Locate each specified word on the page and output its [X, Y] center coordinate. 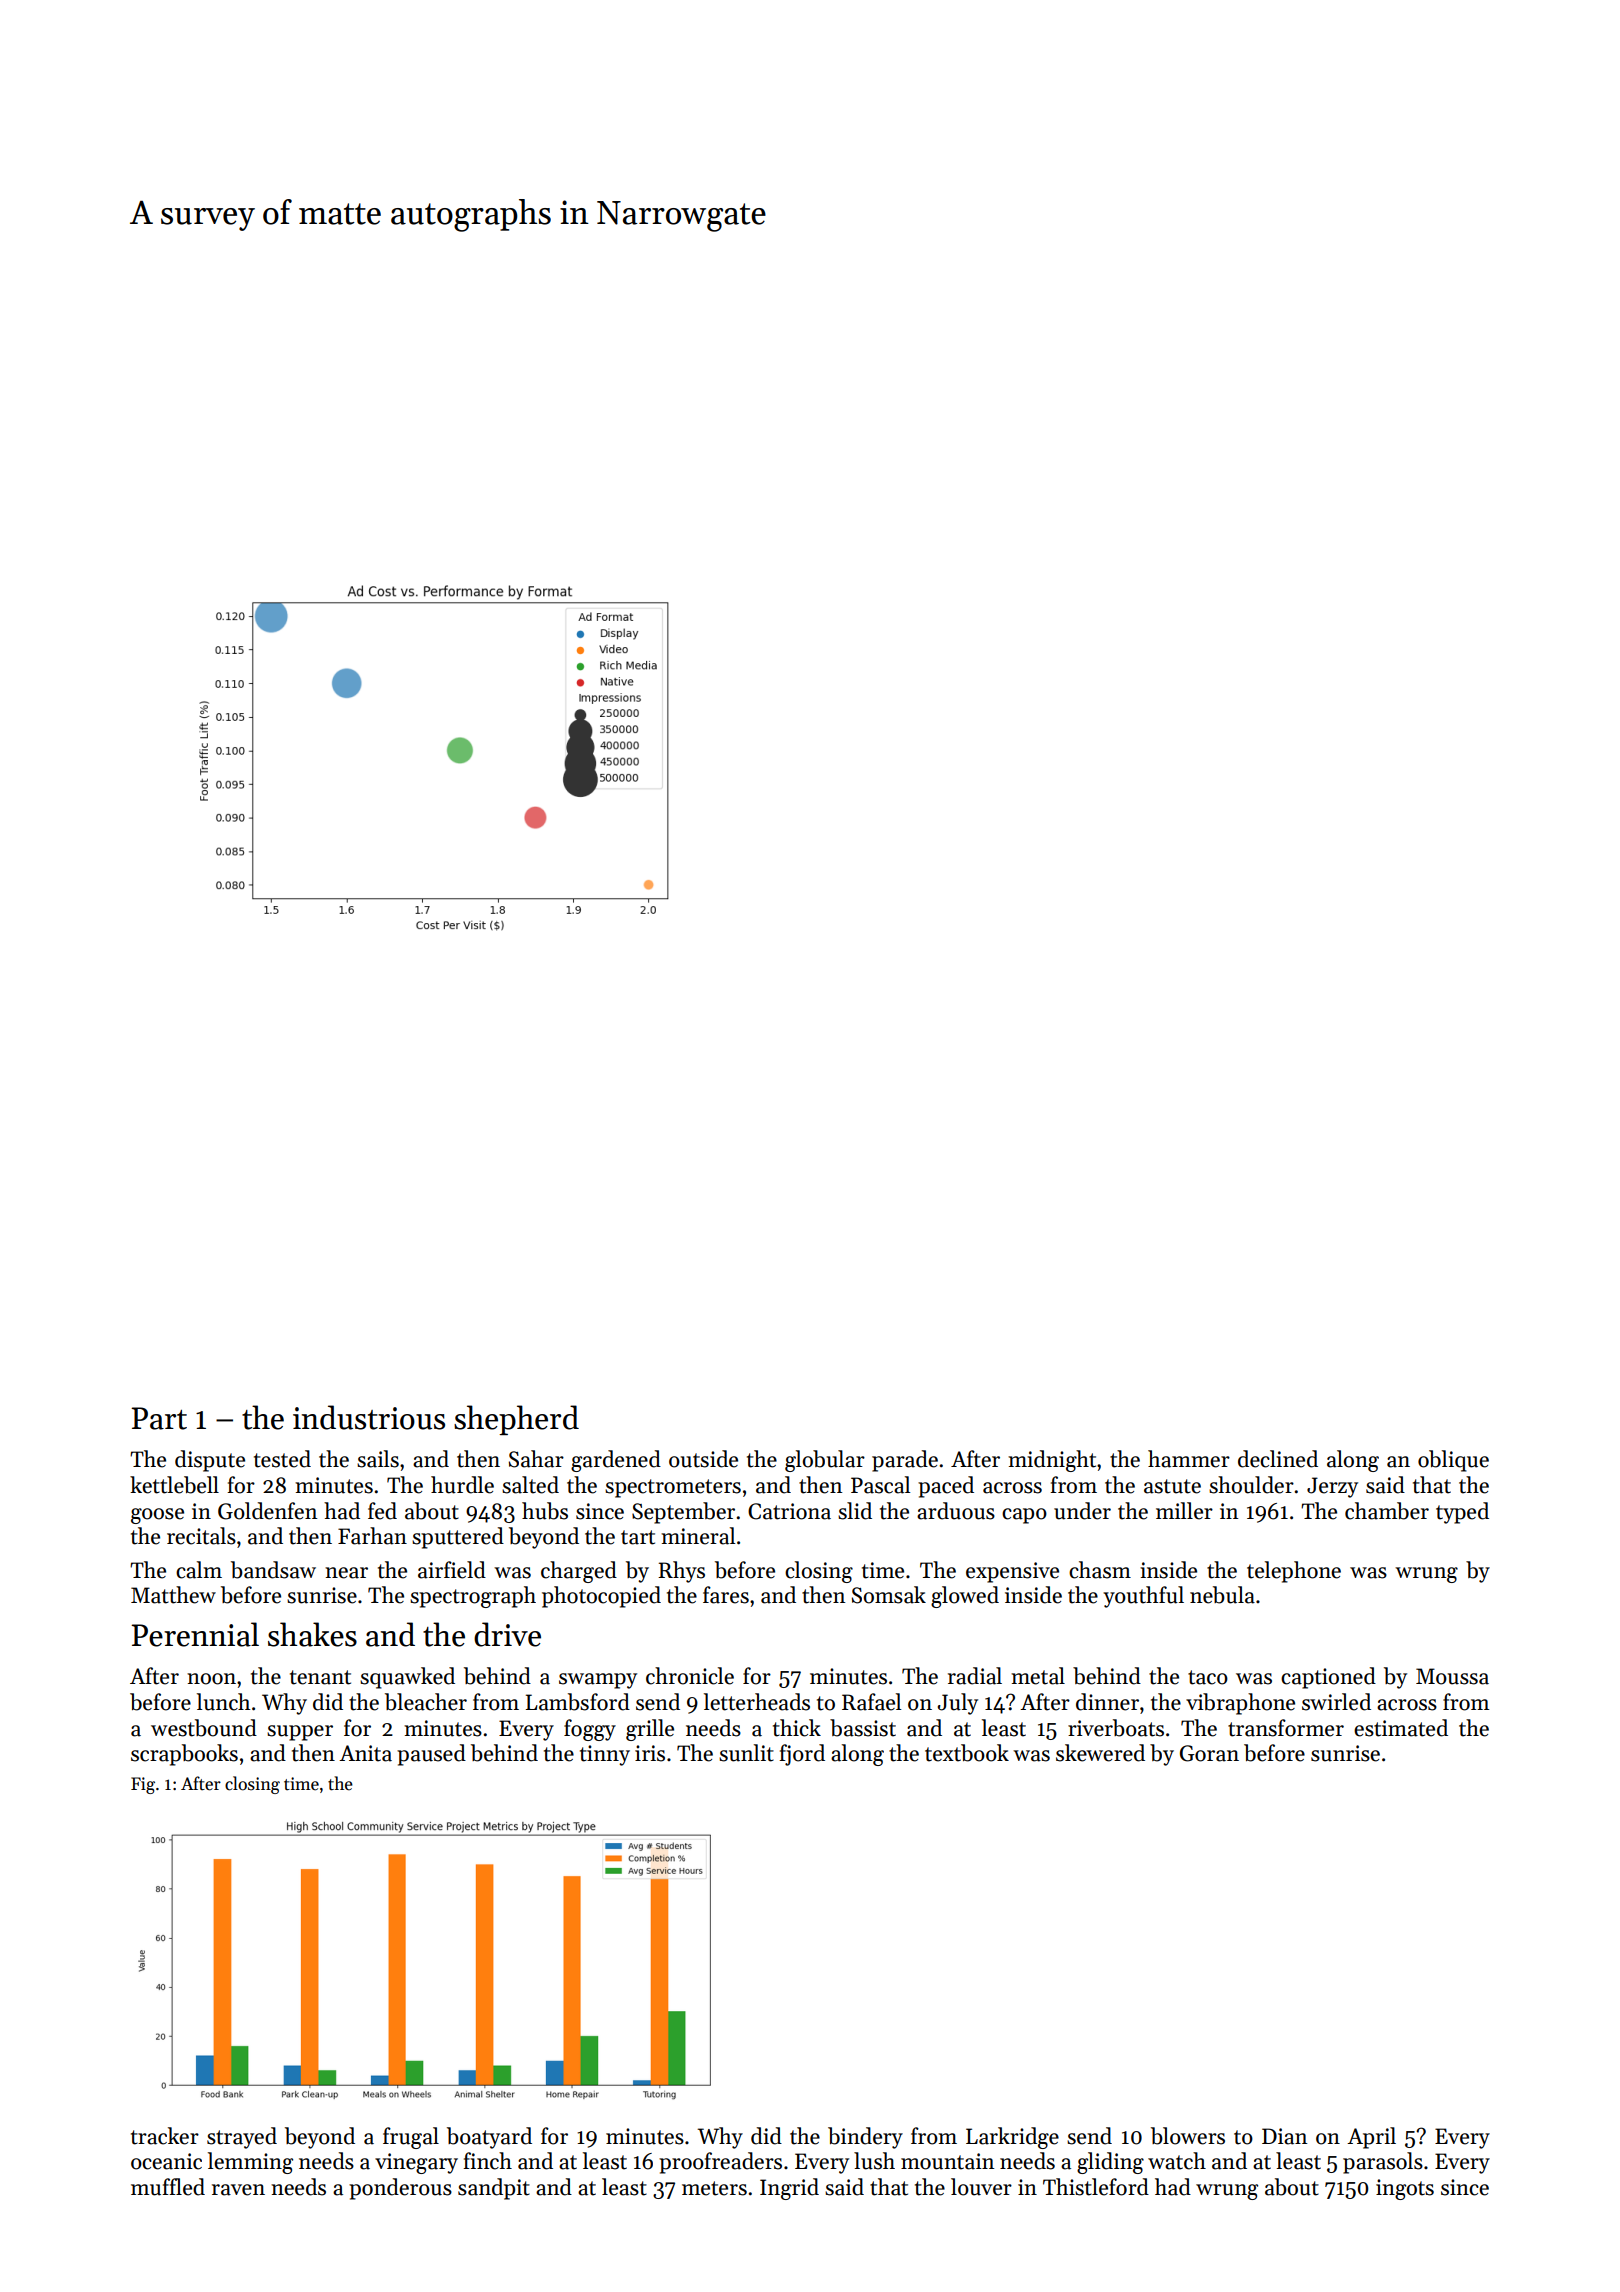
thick [797, 1728]
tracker [165, 2136]
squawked [407, 1678]
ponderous [400, 2189]
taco [1208, 1677]
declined [1278, 1459]
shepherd [516, 1420]
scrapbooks [184, 1755]
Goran [1209, 1753]
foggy [590, 1730]
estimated [1401, 1728]
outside [703, 1459]
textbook [967, 1753]
